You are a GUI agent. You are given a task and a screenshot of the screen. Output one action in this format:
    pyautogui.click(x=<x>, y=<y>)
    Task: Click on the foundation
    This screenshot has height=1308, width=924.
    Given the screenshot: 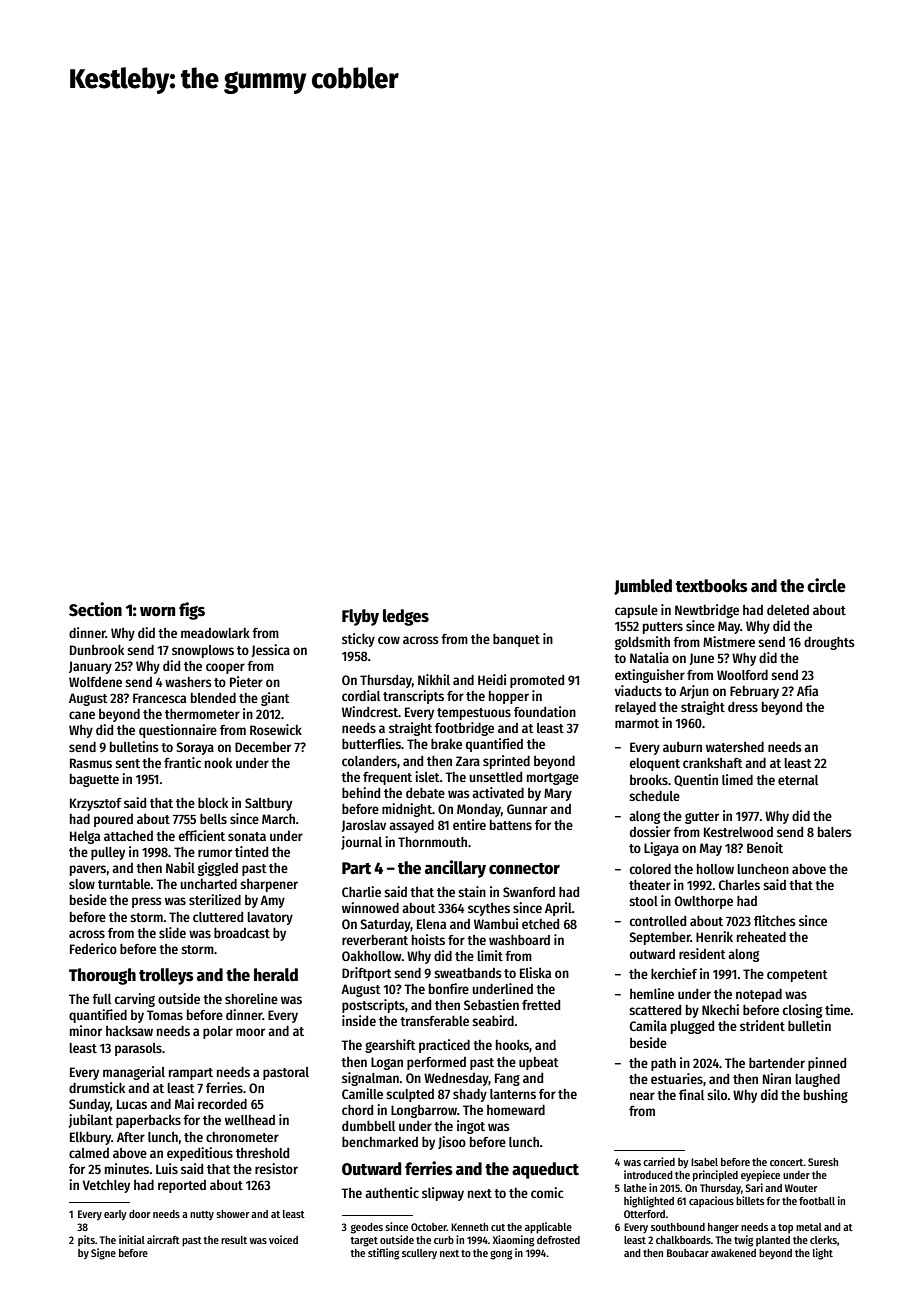 What is the action you would take?
    pyautogui.click(x=545, y=711)
